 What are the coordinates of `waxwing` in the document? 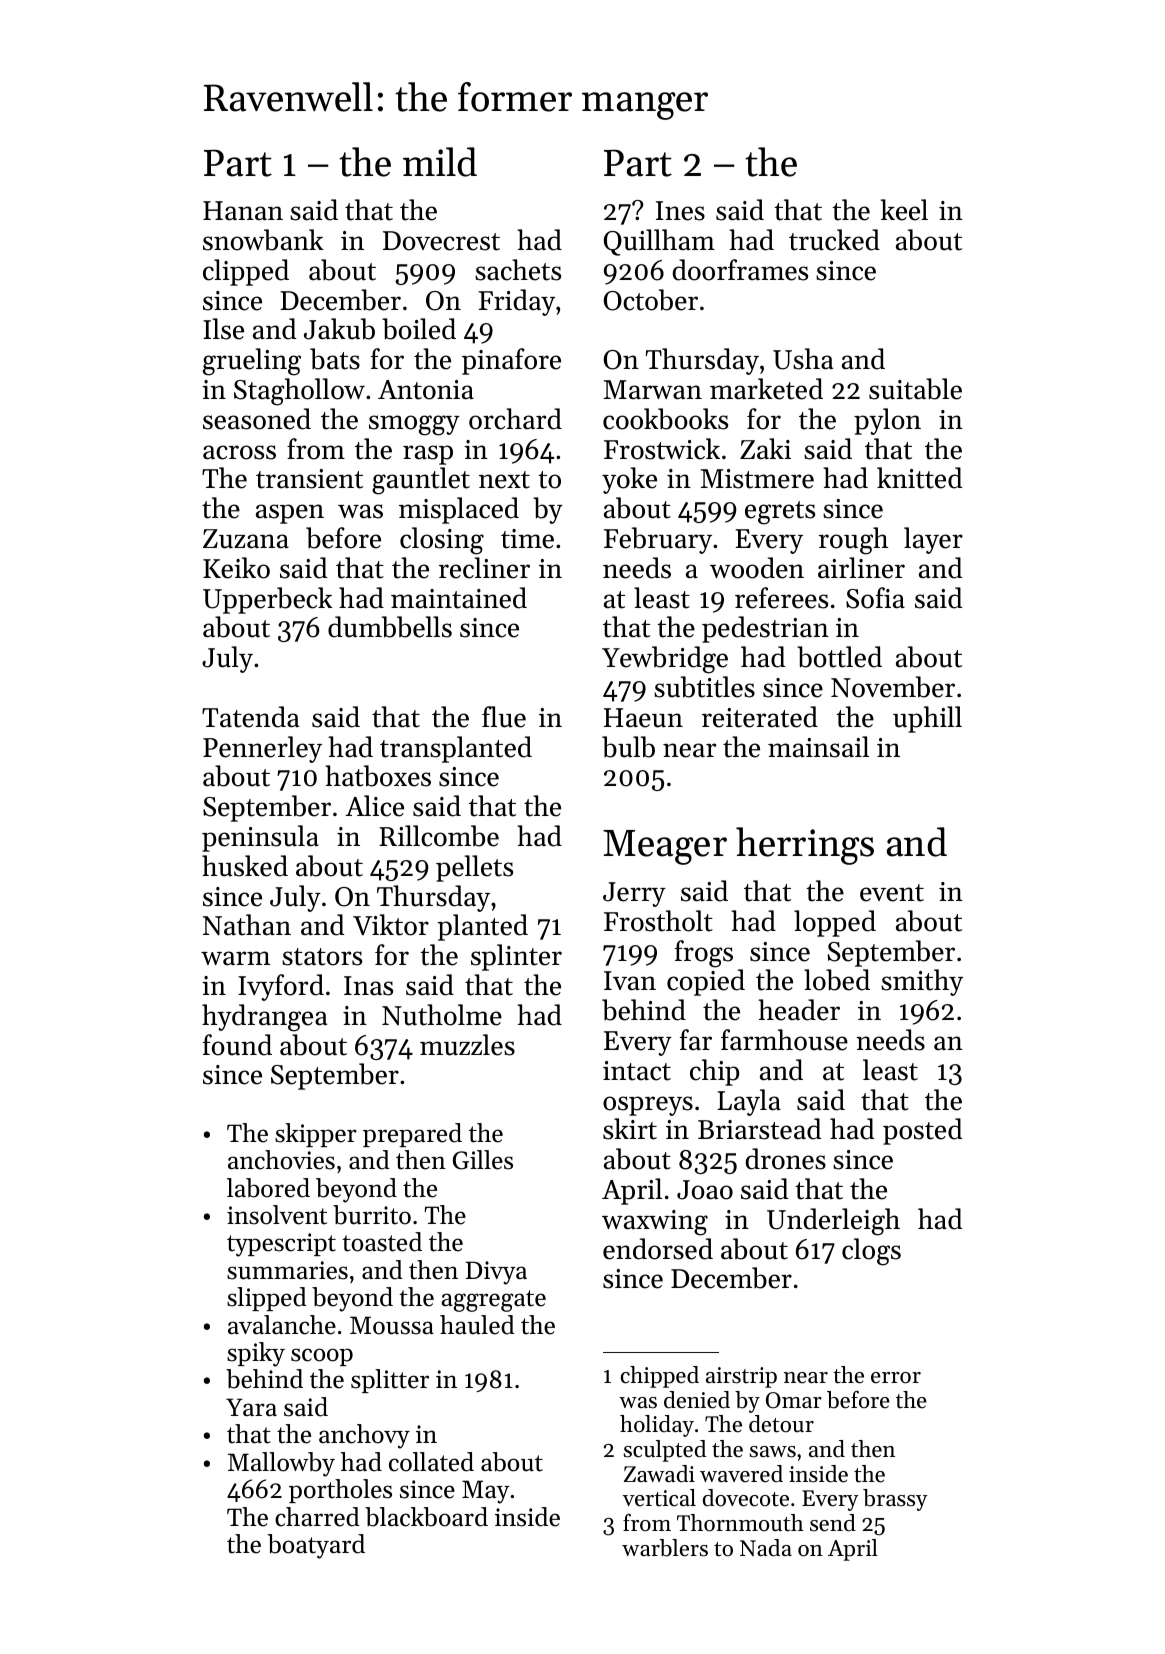 It's located at (655, 1223).
